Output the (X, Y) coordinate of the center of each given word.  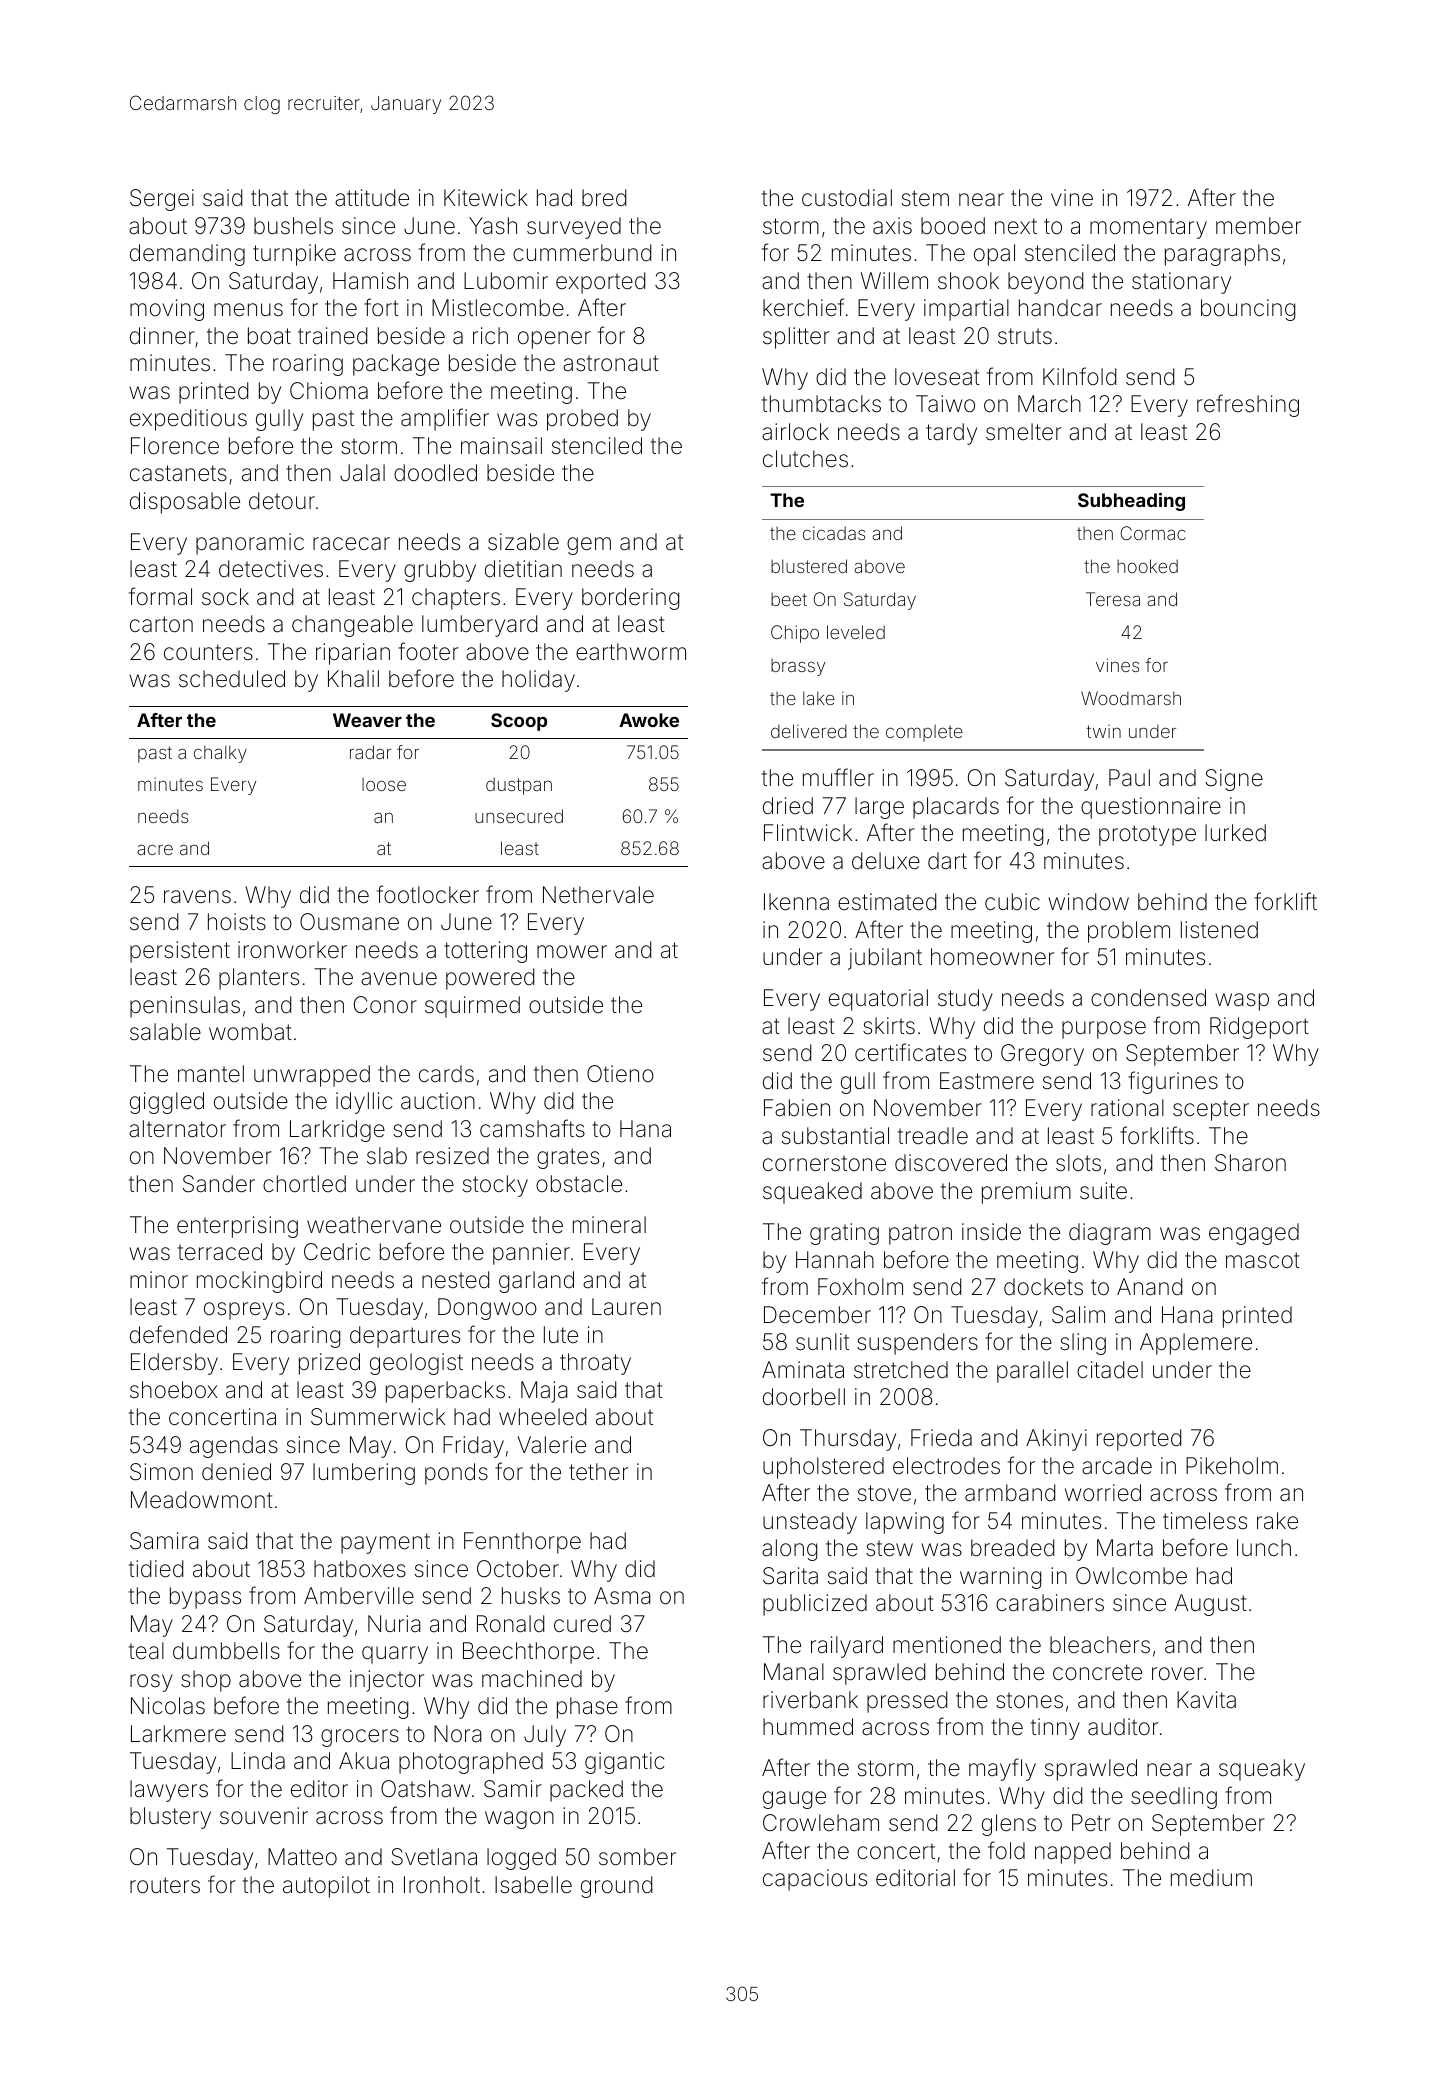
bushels (293, 226)
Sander (219, 1184)
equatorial (878, 1000)
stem (925, 198)
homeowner (992, 957)
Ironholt (442, 1884)
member (1258, 226)
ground (616, 1887)
